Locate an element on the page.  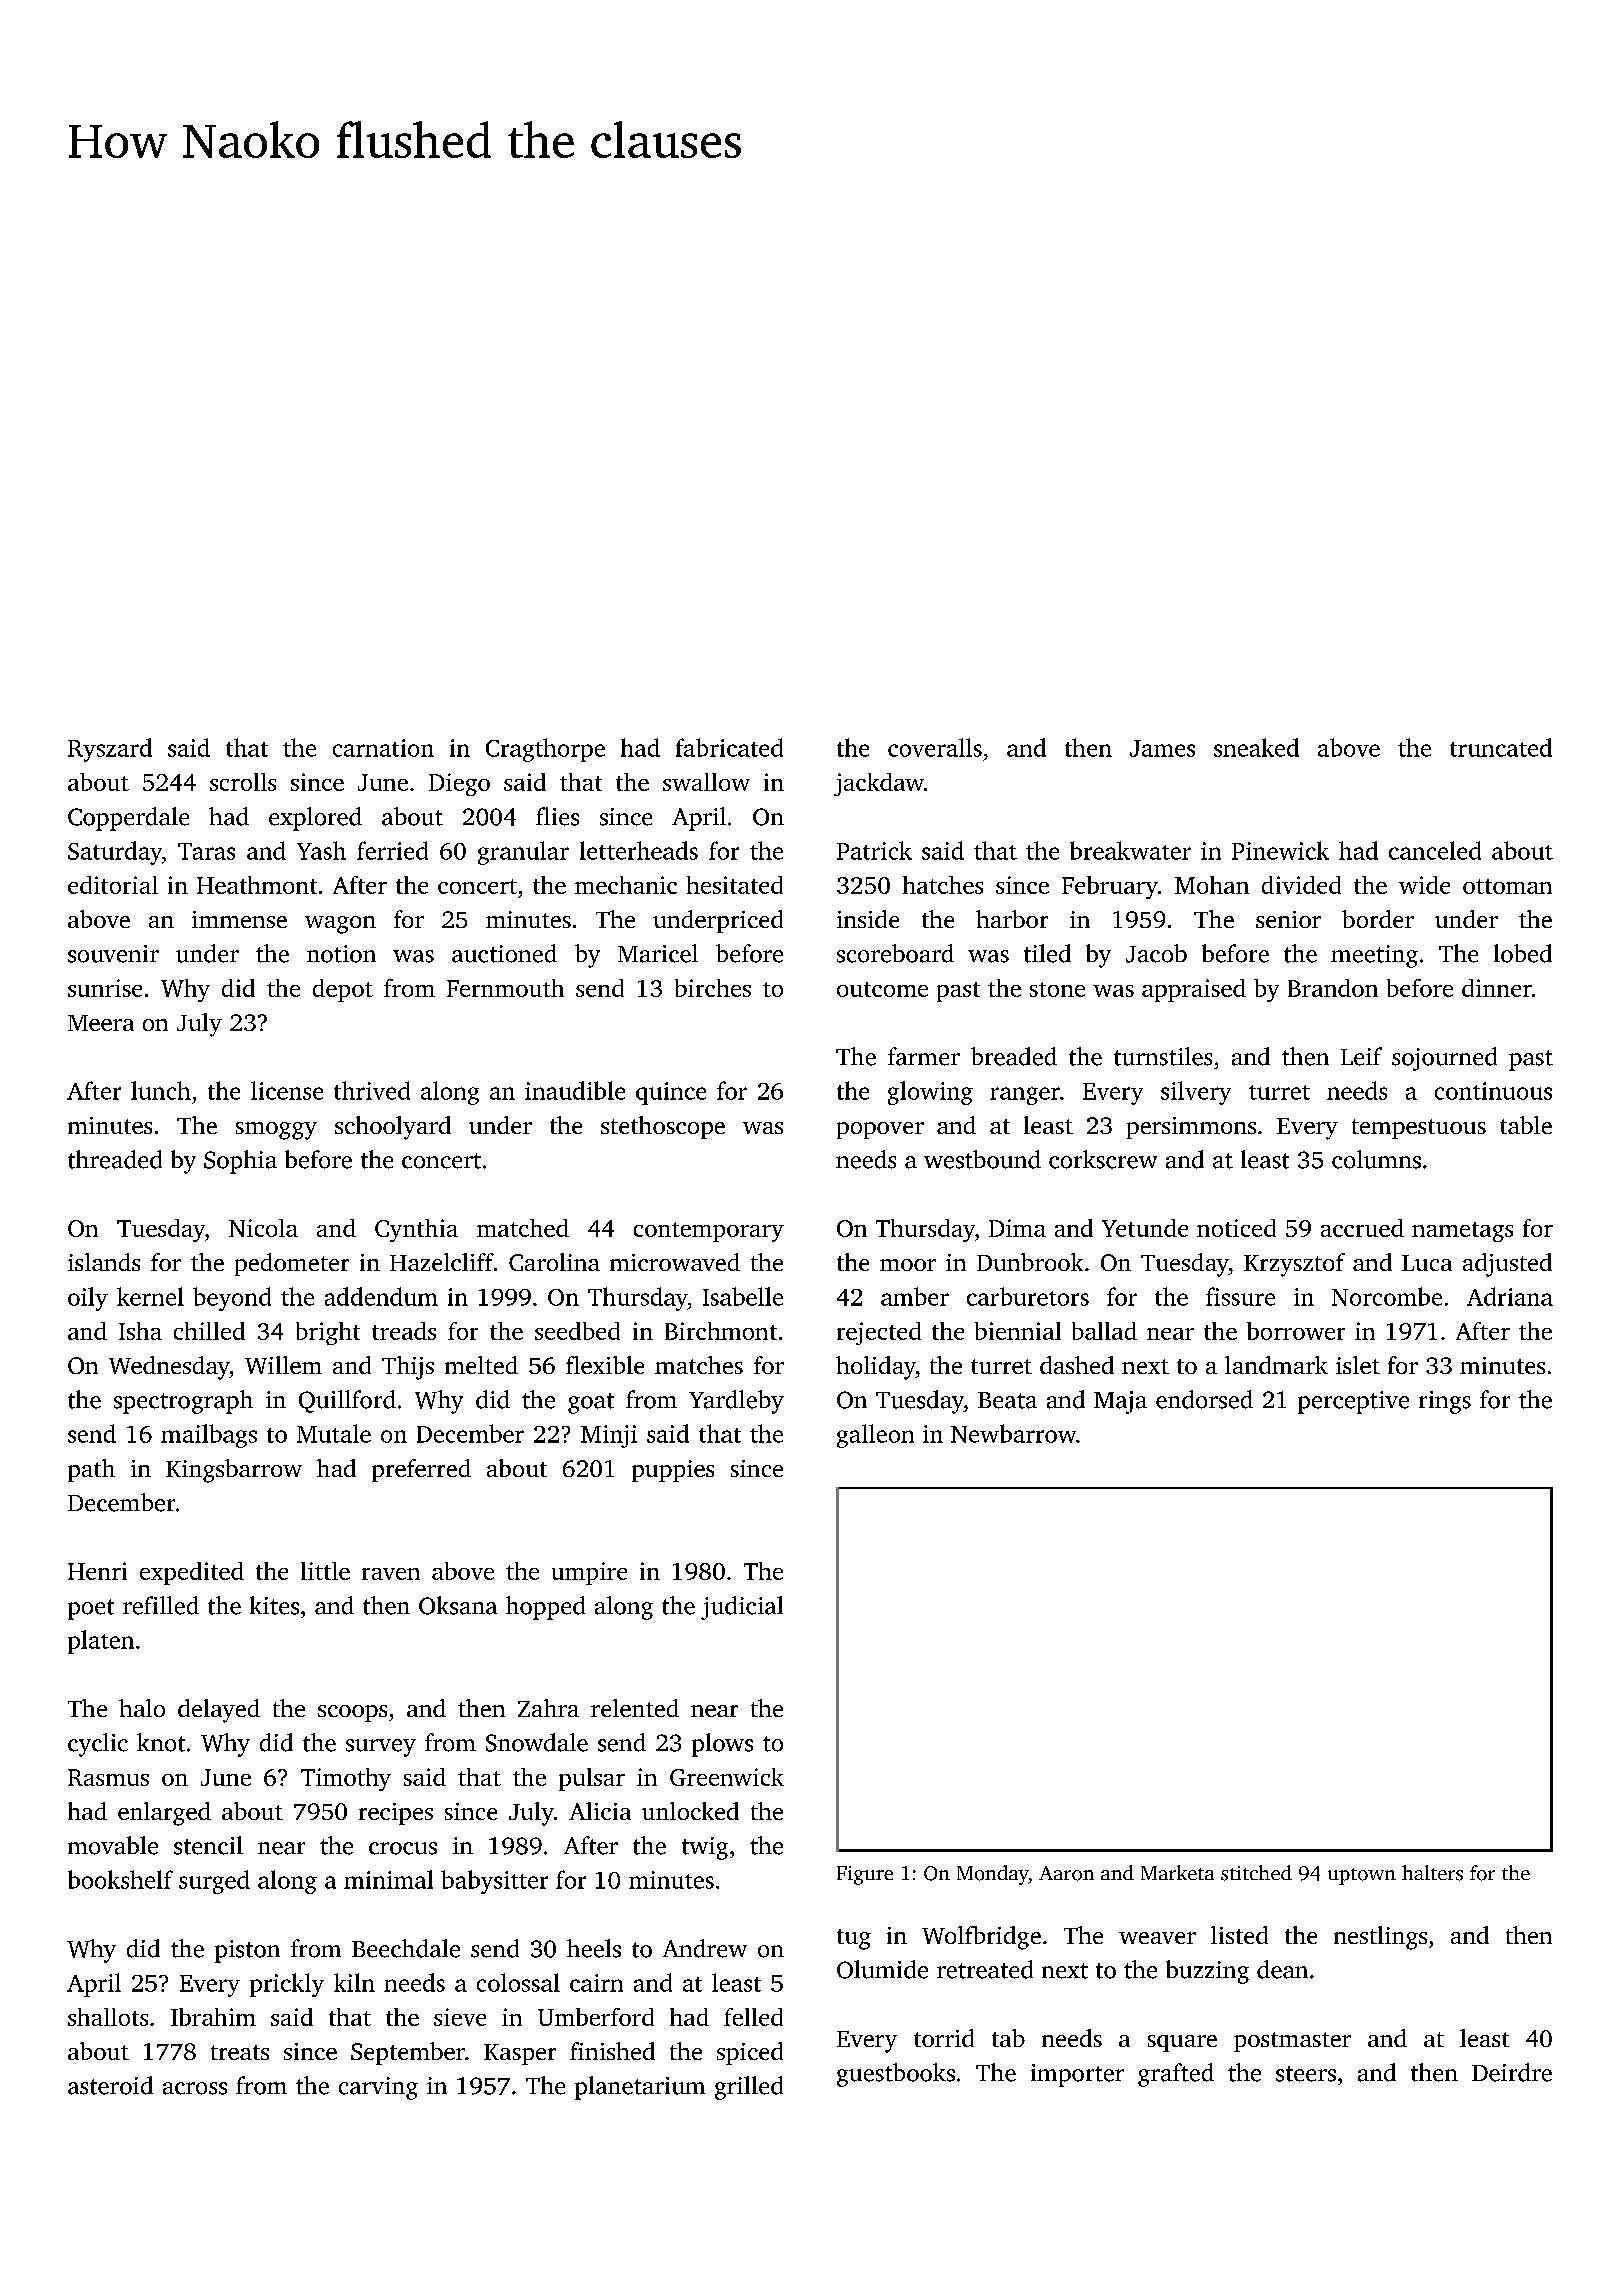
carnation is located at coordinates (383, 748).
